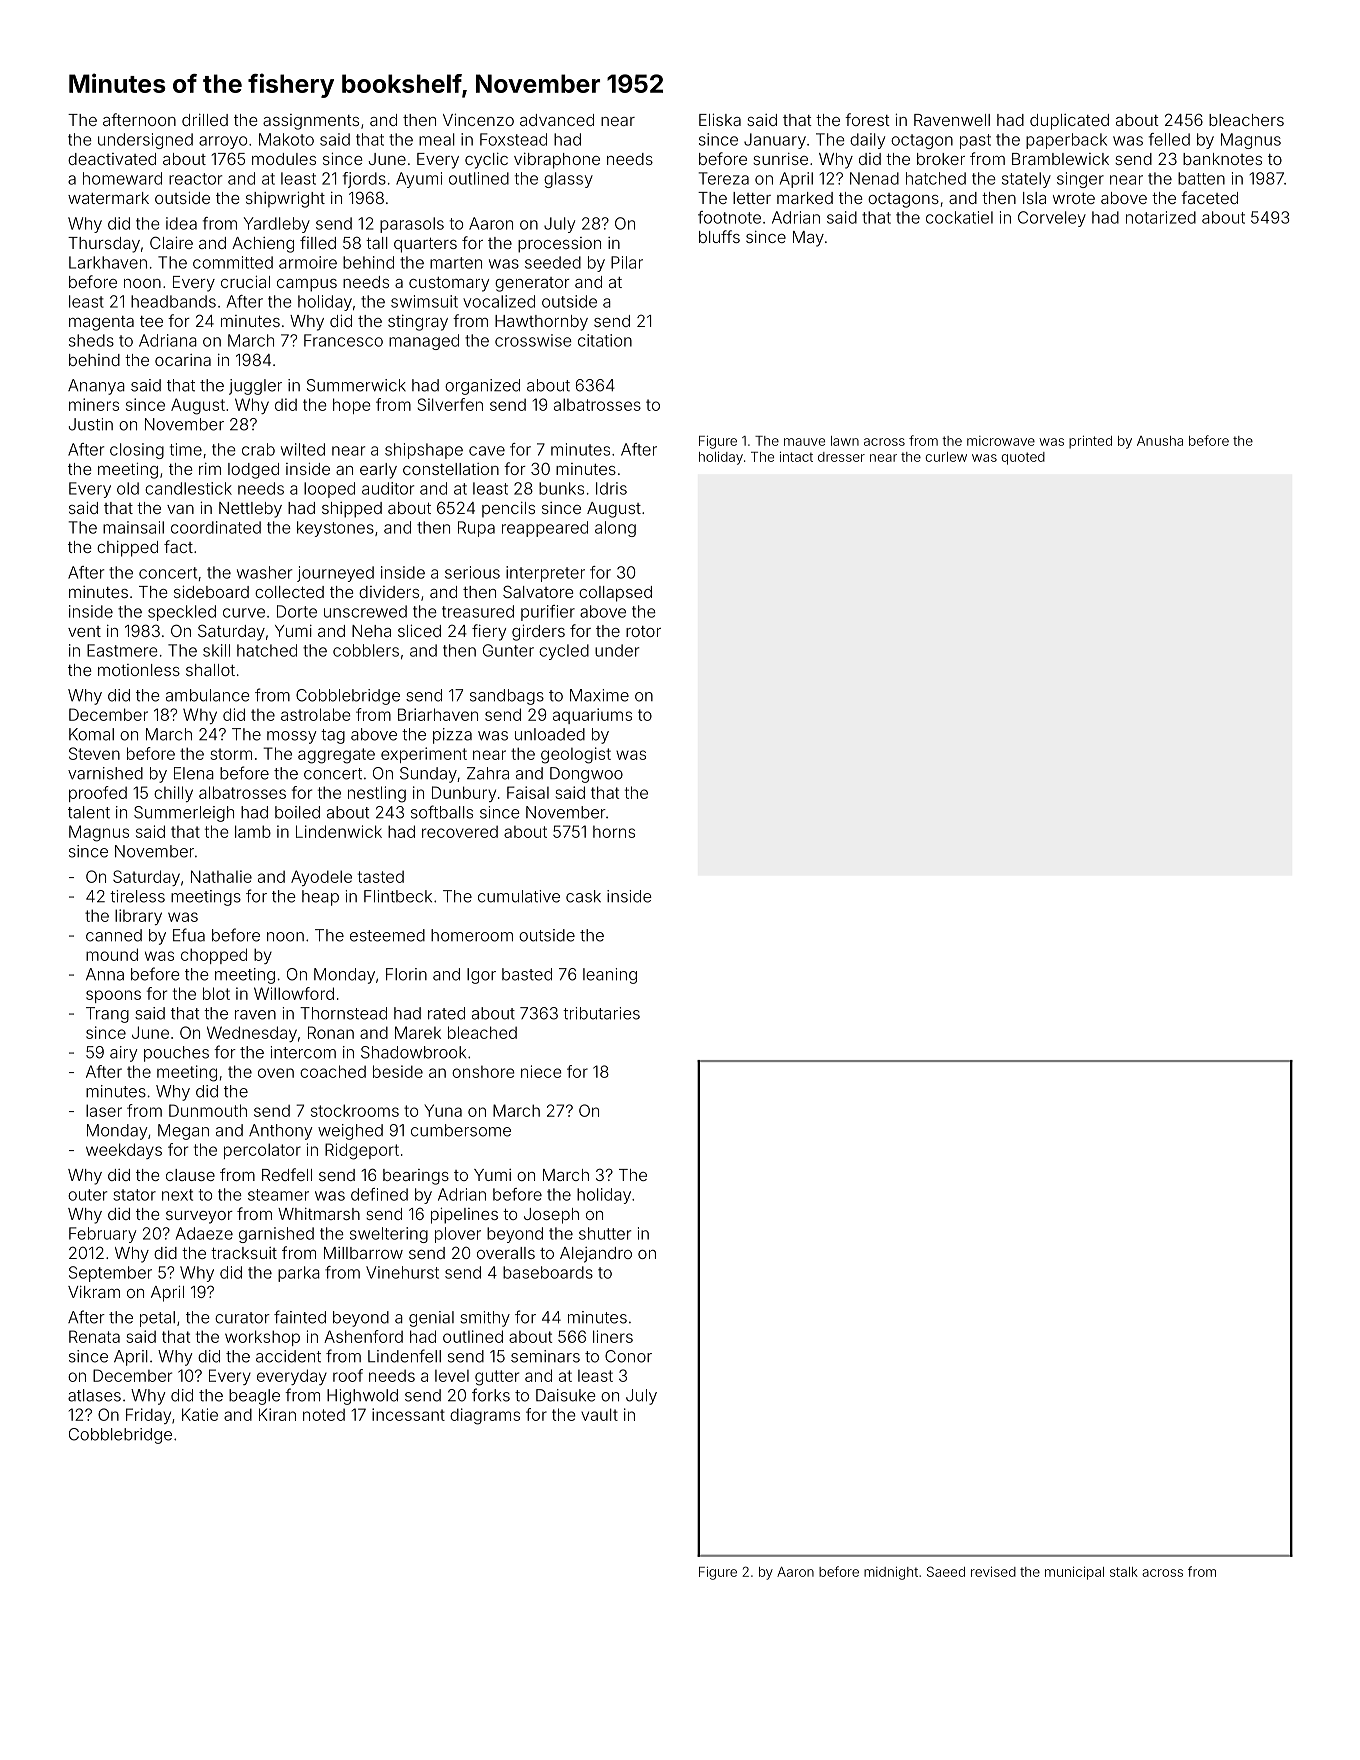  Describe the element at coordinates (796, 456) in the screenshot. I see `intact` at that location.
